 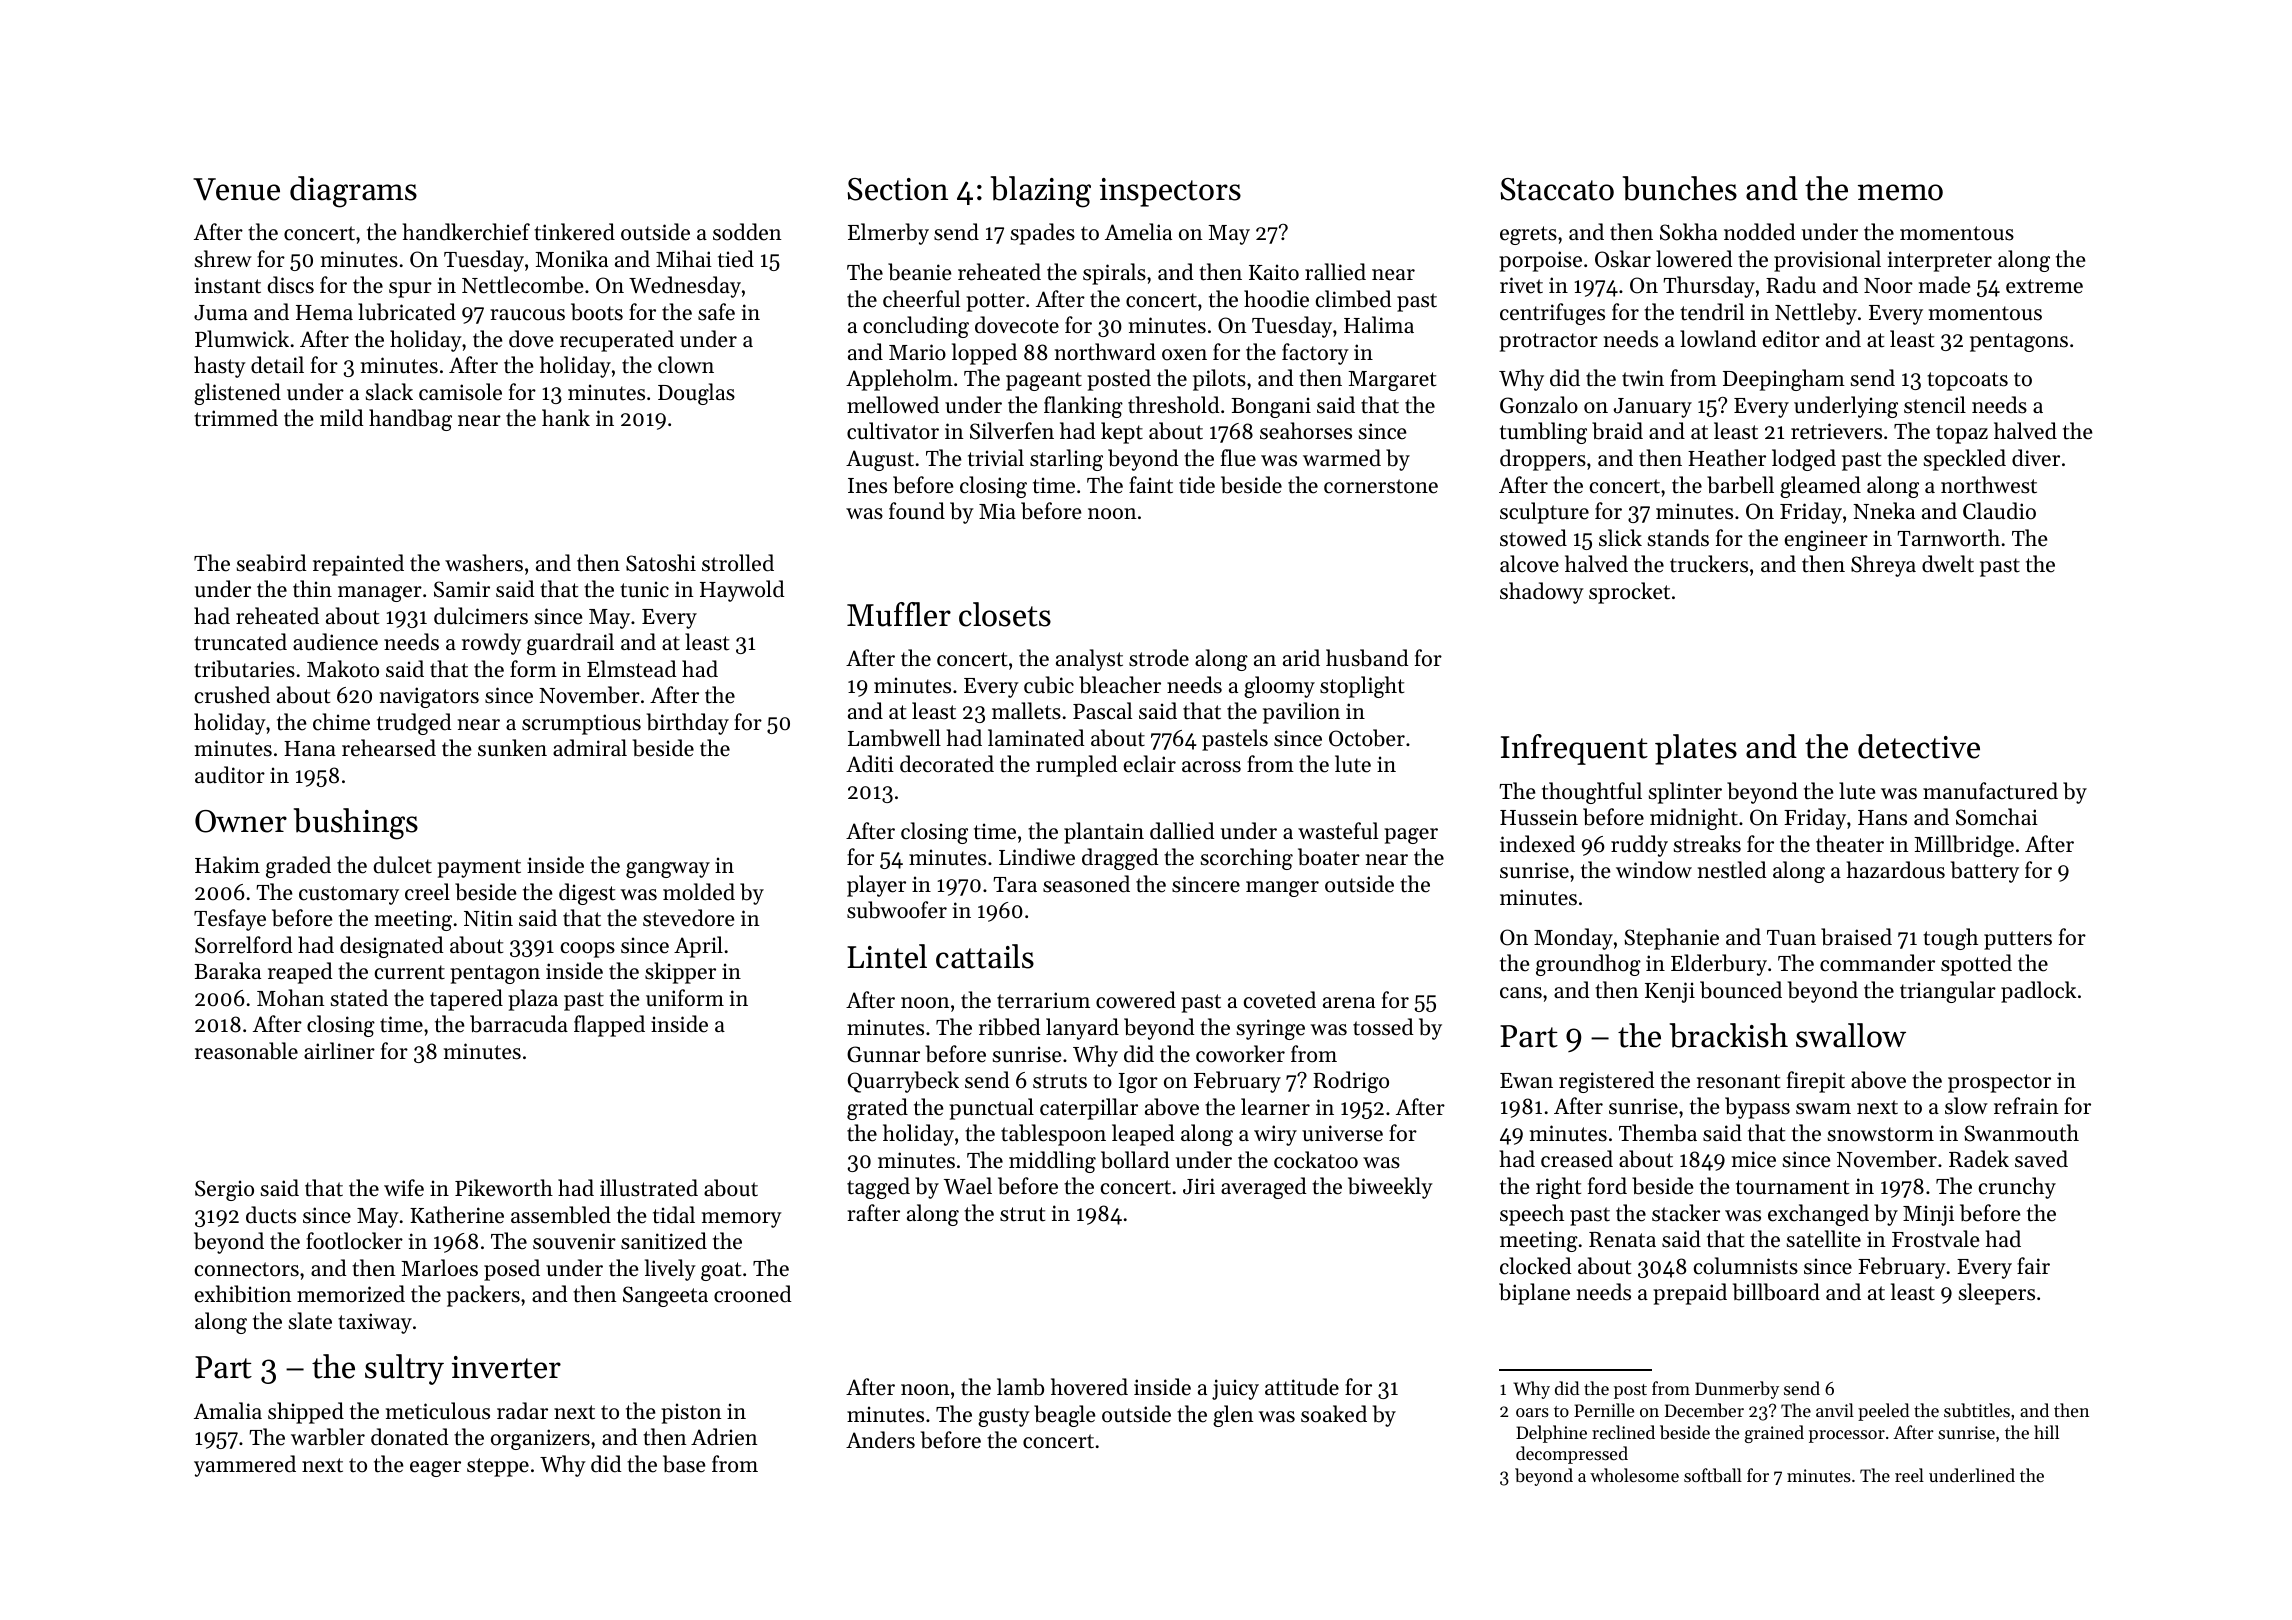 I want to click on Staccato, so click(x=1557, y=189).
